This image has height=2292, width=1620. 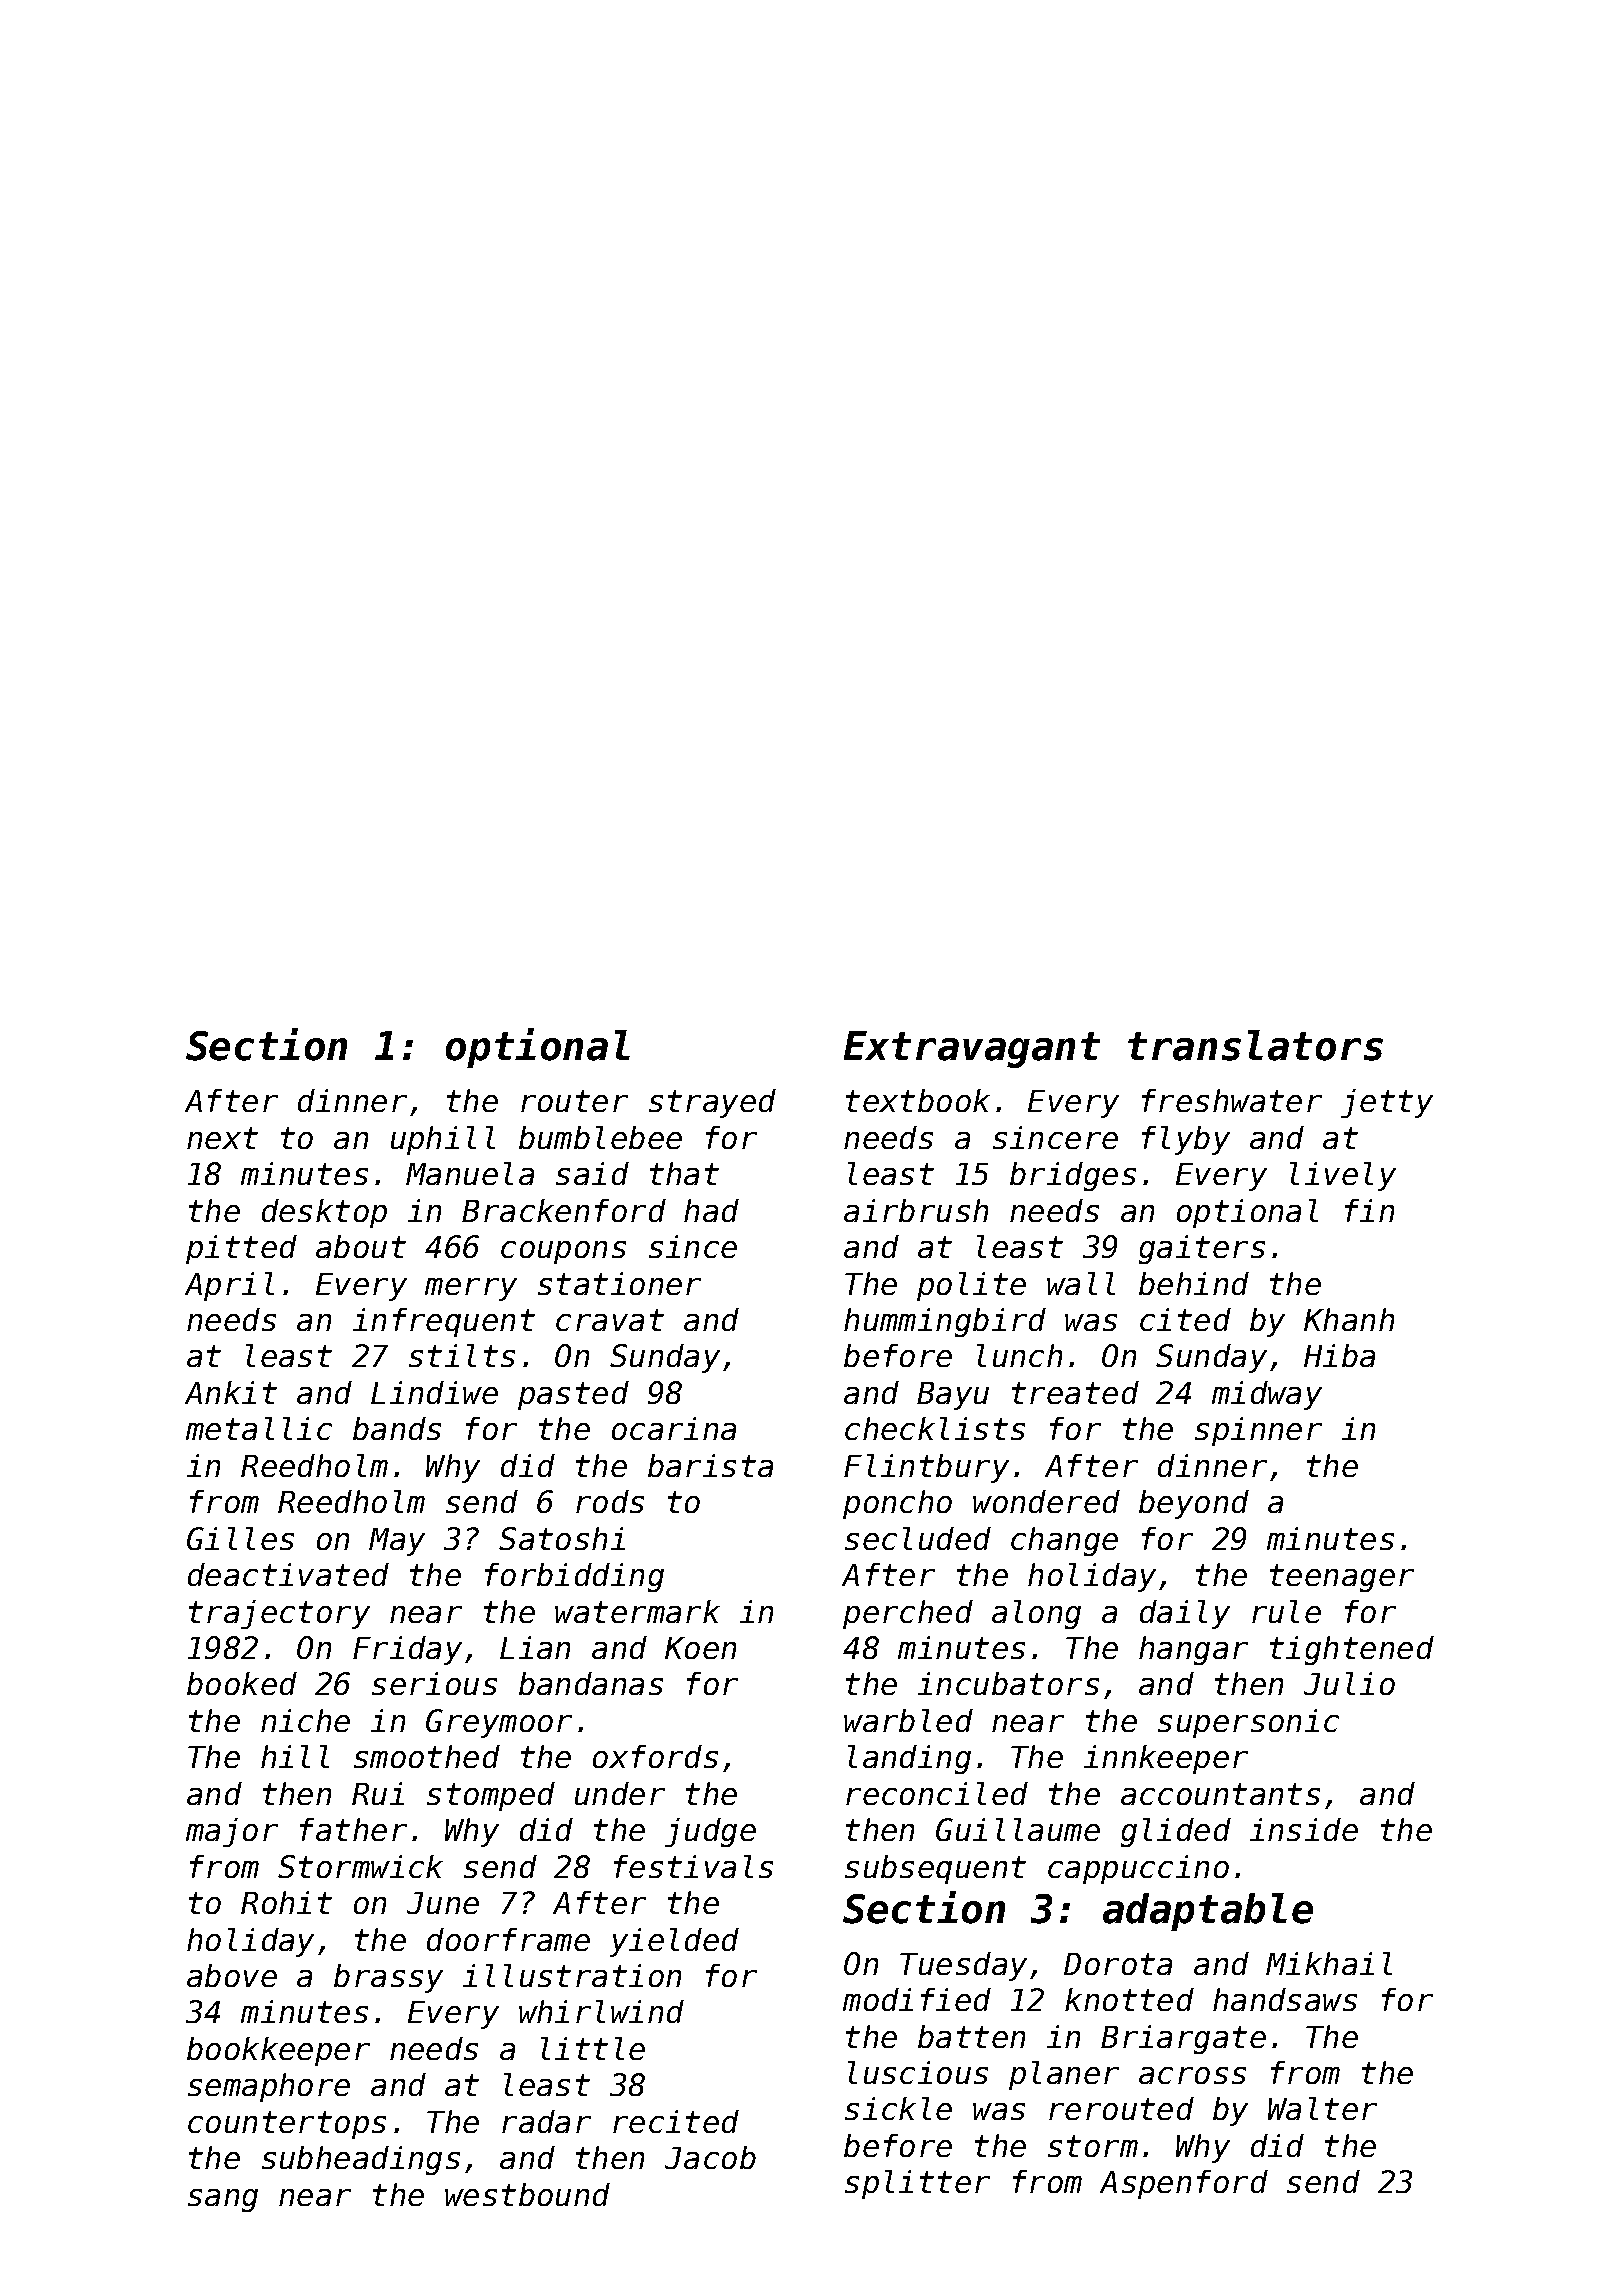 I want to click on airbrush, so click(x=916, y=1210).
